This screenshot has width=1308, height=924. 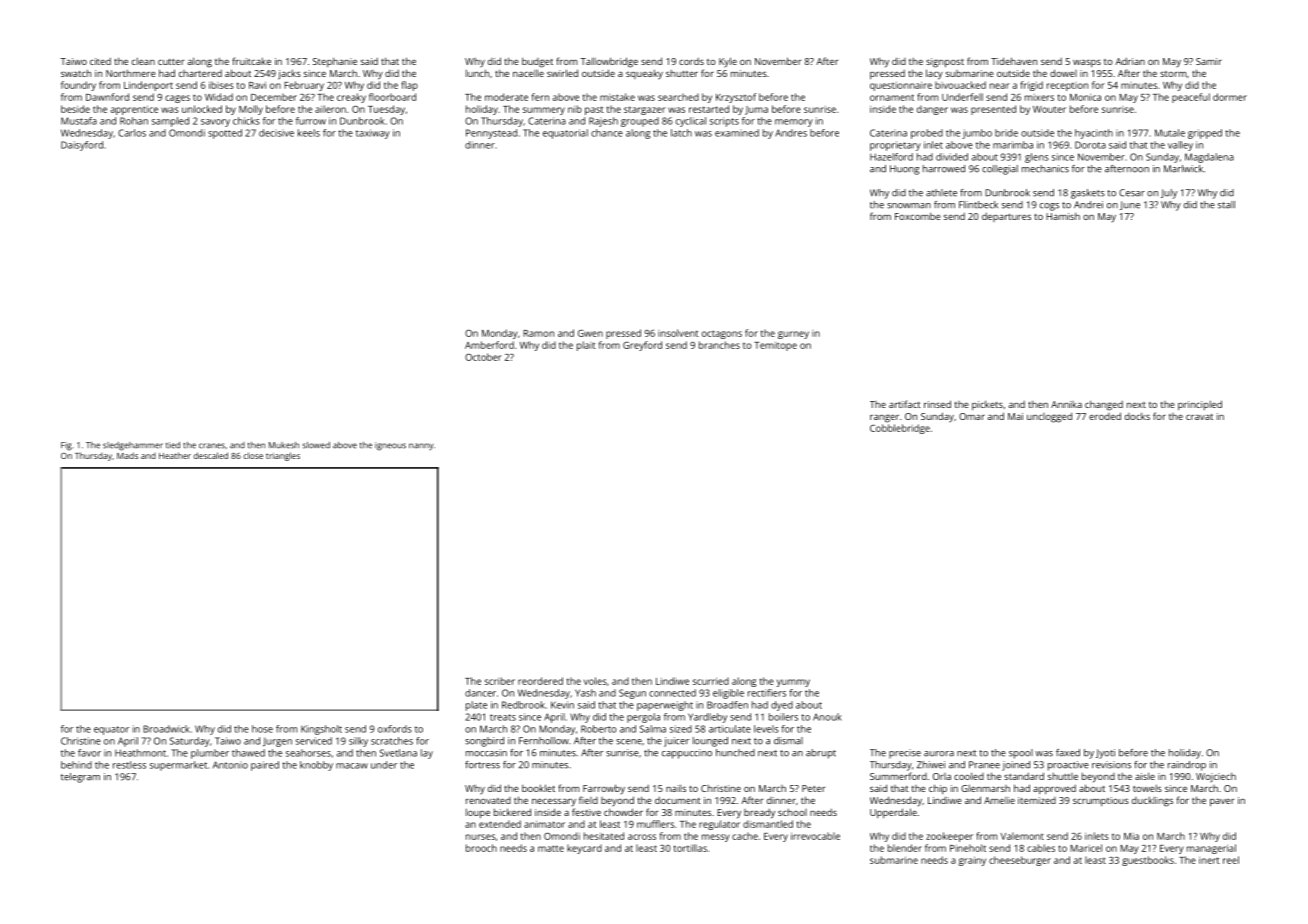 I want to click on brooch, so click(x=481, y=848).
